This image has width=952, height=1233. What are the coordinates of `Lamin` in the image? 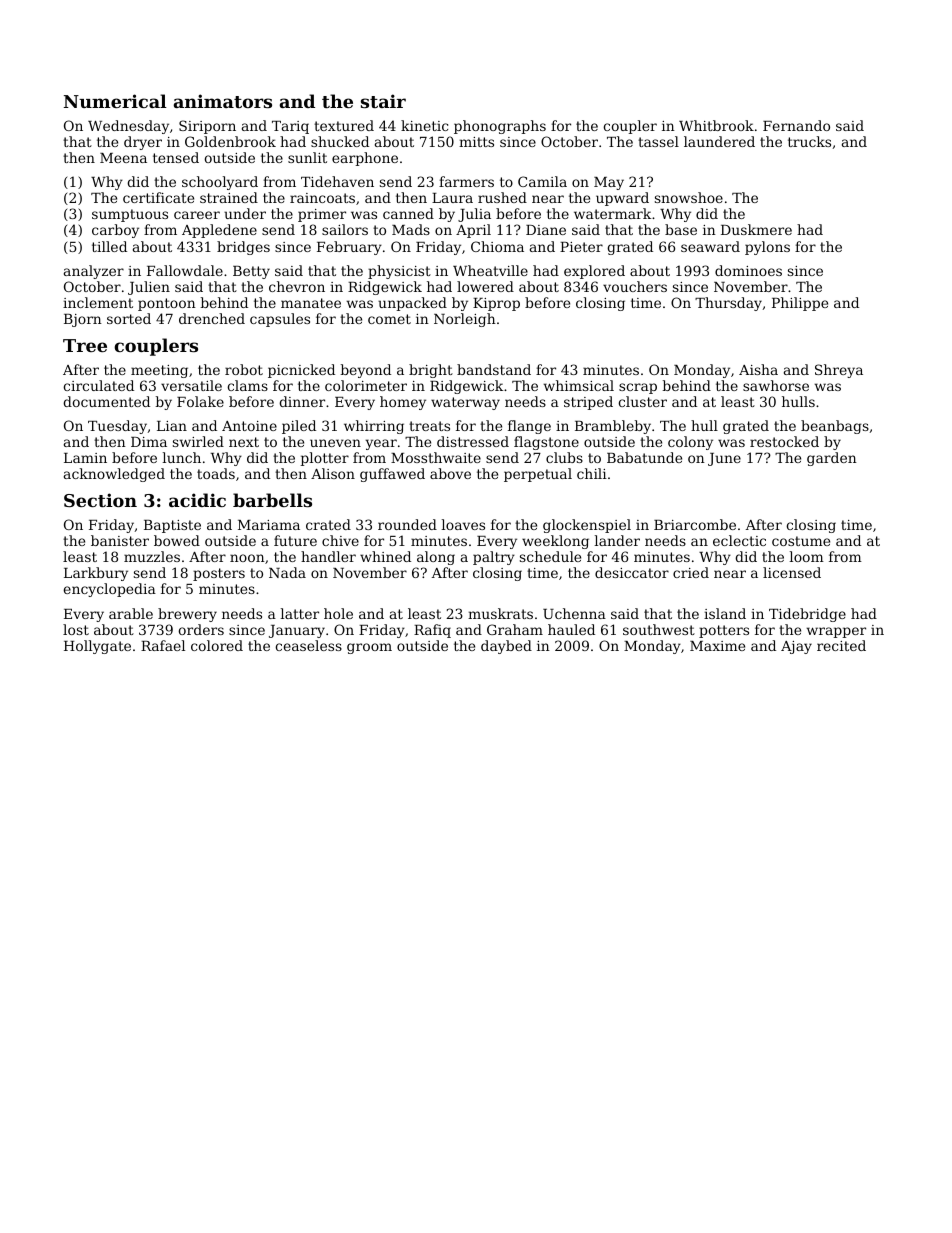 It's located at (85, 458).
